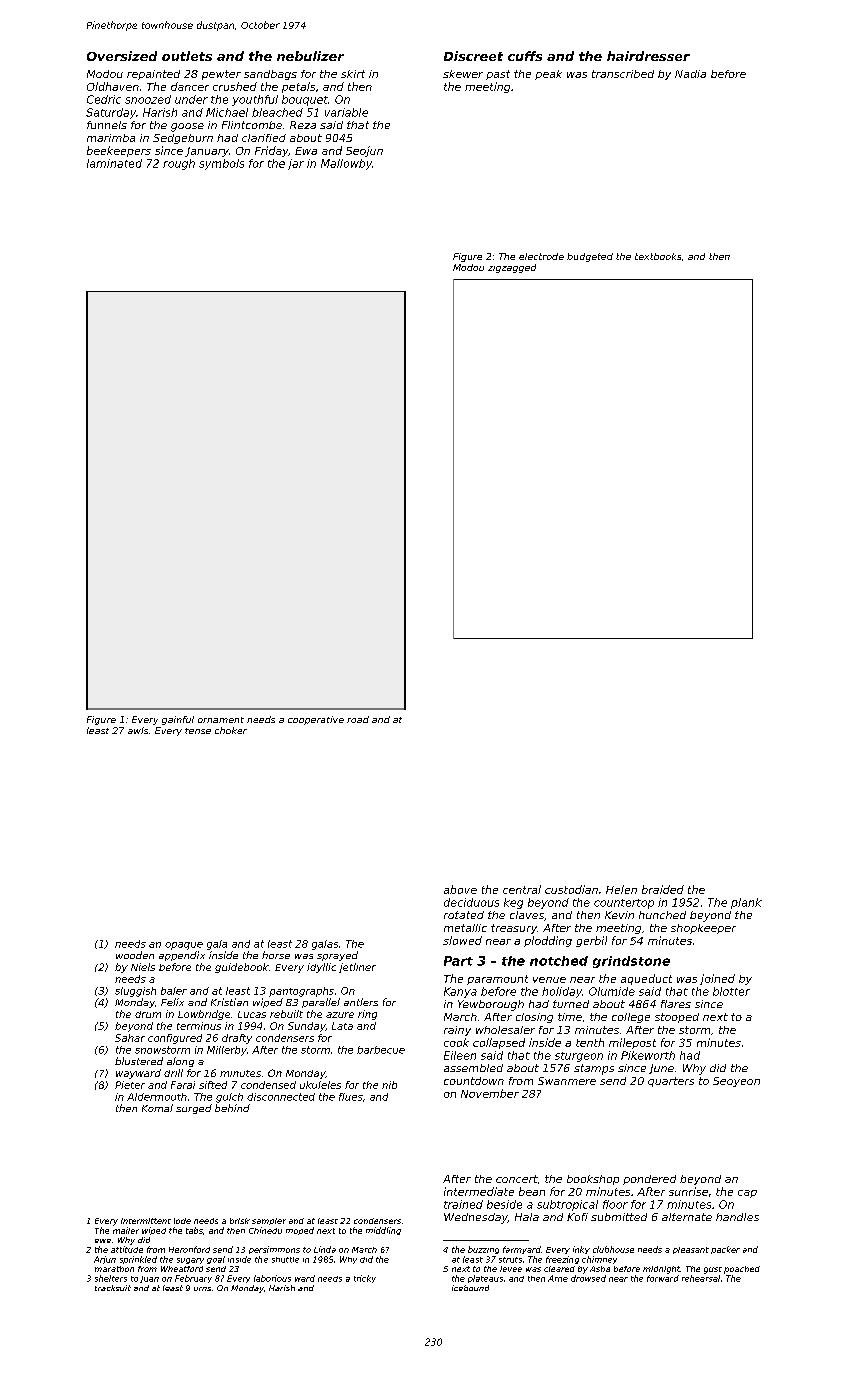  Describe the element at coordinates (747, 1194) in the screenshot. I see `cap` at that location.
